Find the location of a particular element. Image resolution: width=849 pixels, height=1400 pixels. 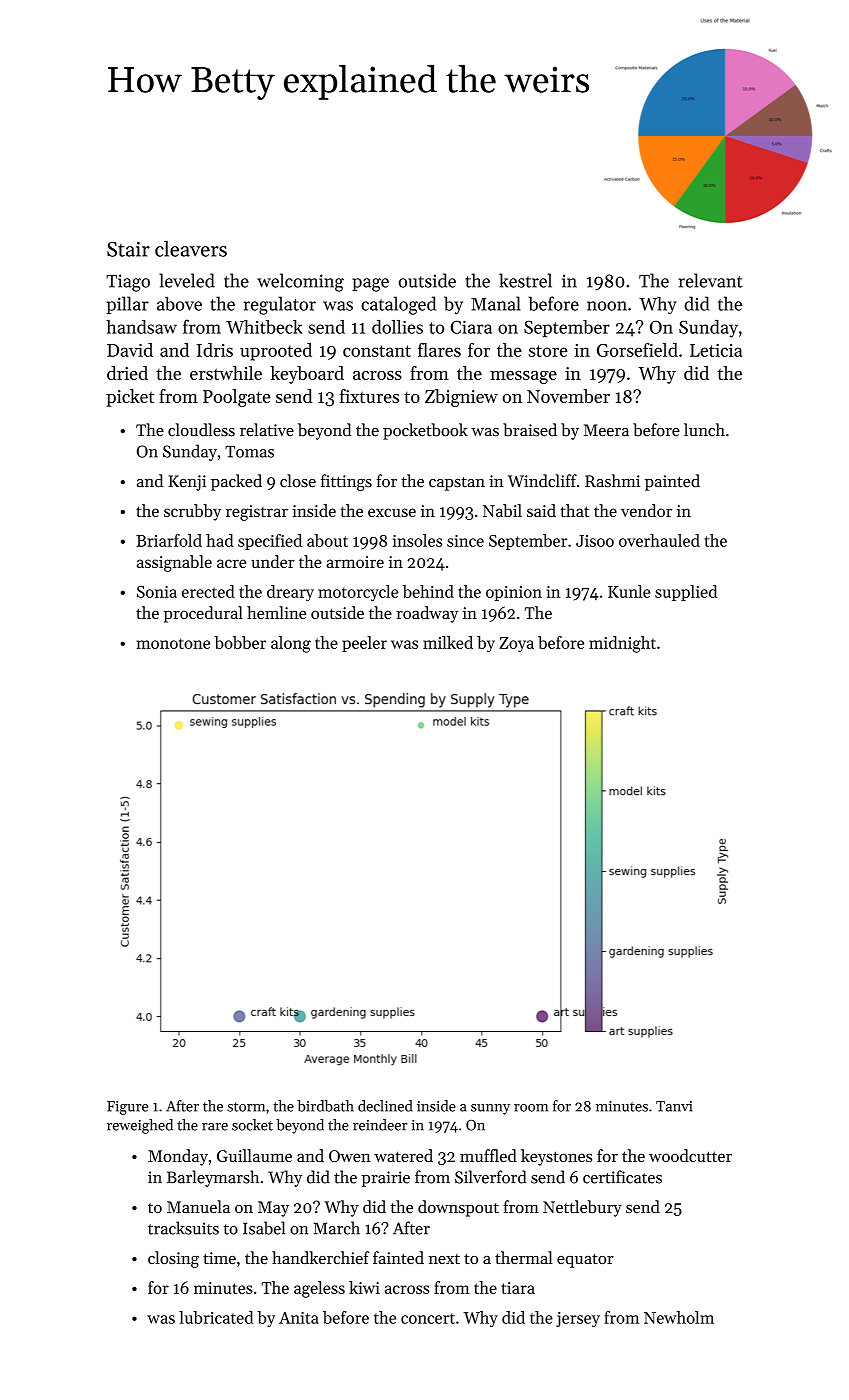

reweighed is located at coordinates (140, 1126).
